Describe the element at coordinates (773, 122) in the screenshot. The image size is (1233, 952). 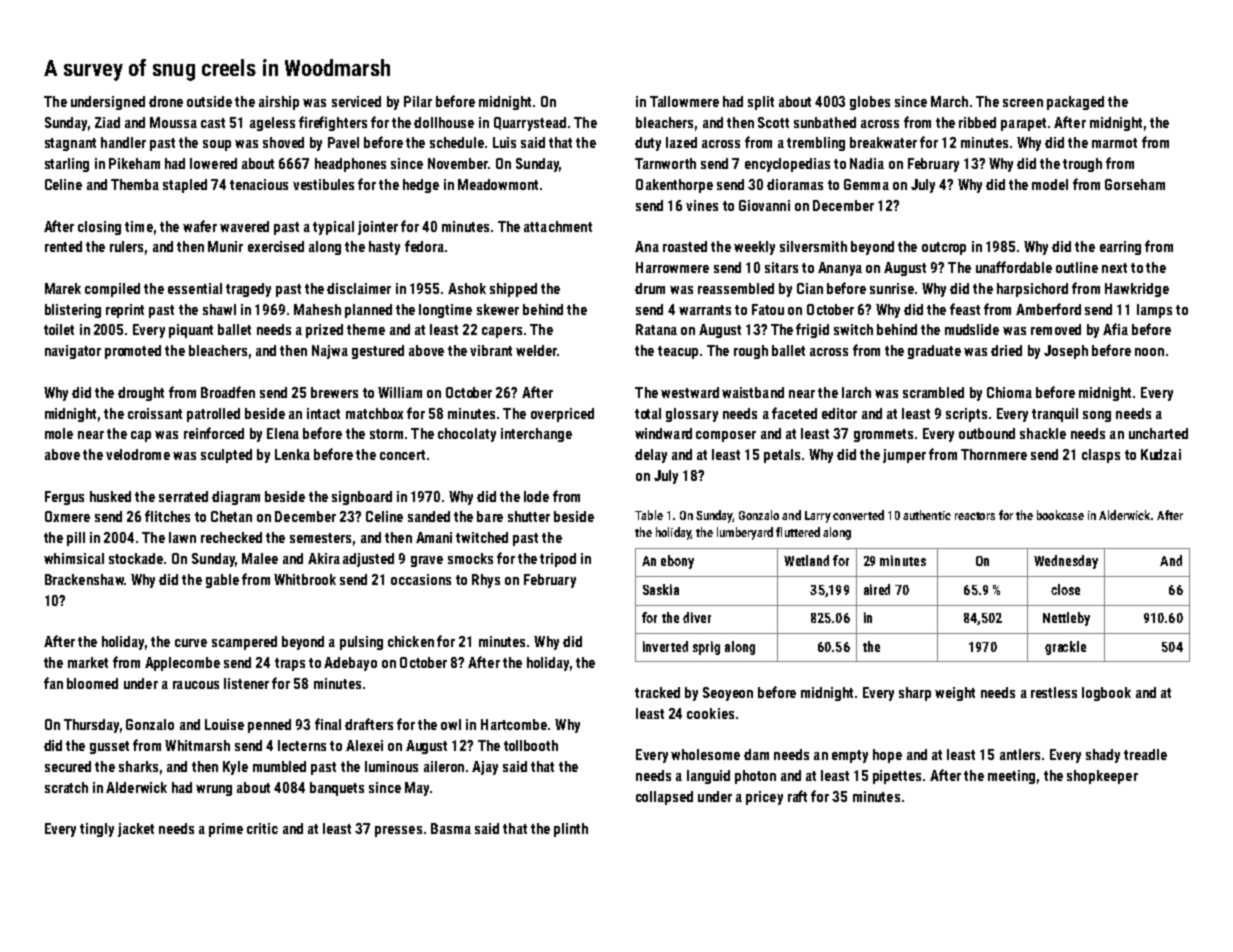
I see `Scott` at that location.
